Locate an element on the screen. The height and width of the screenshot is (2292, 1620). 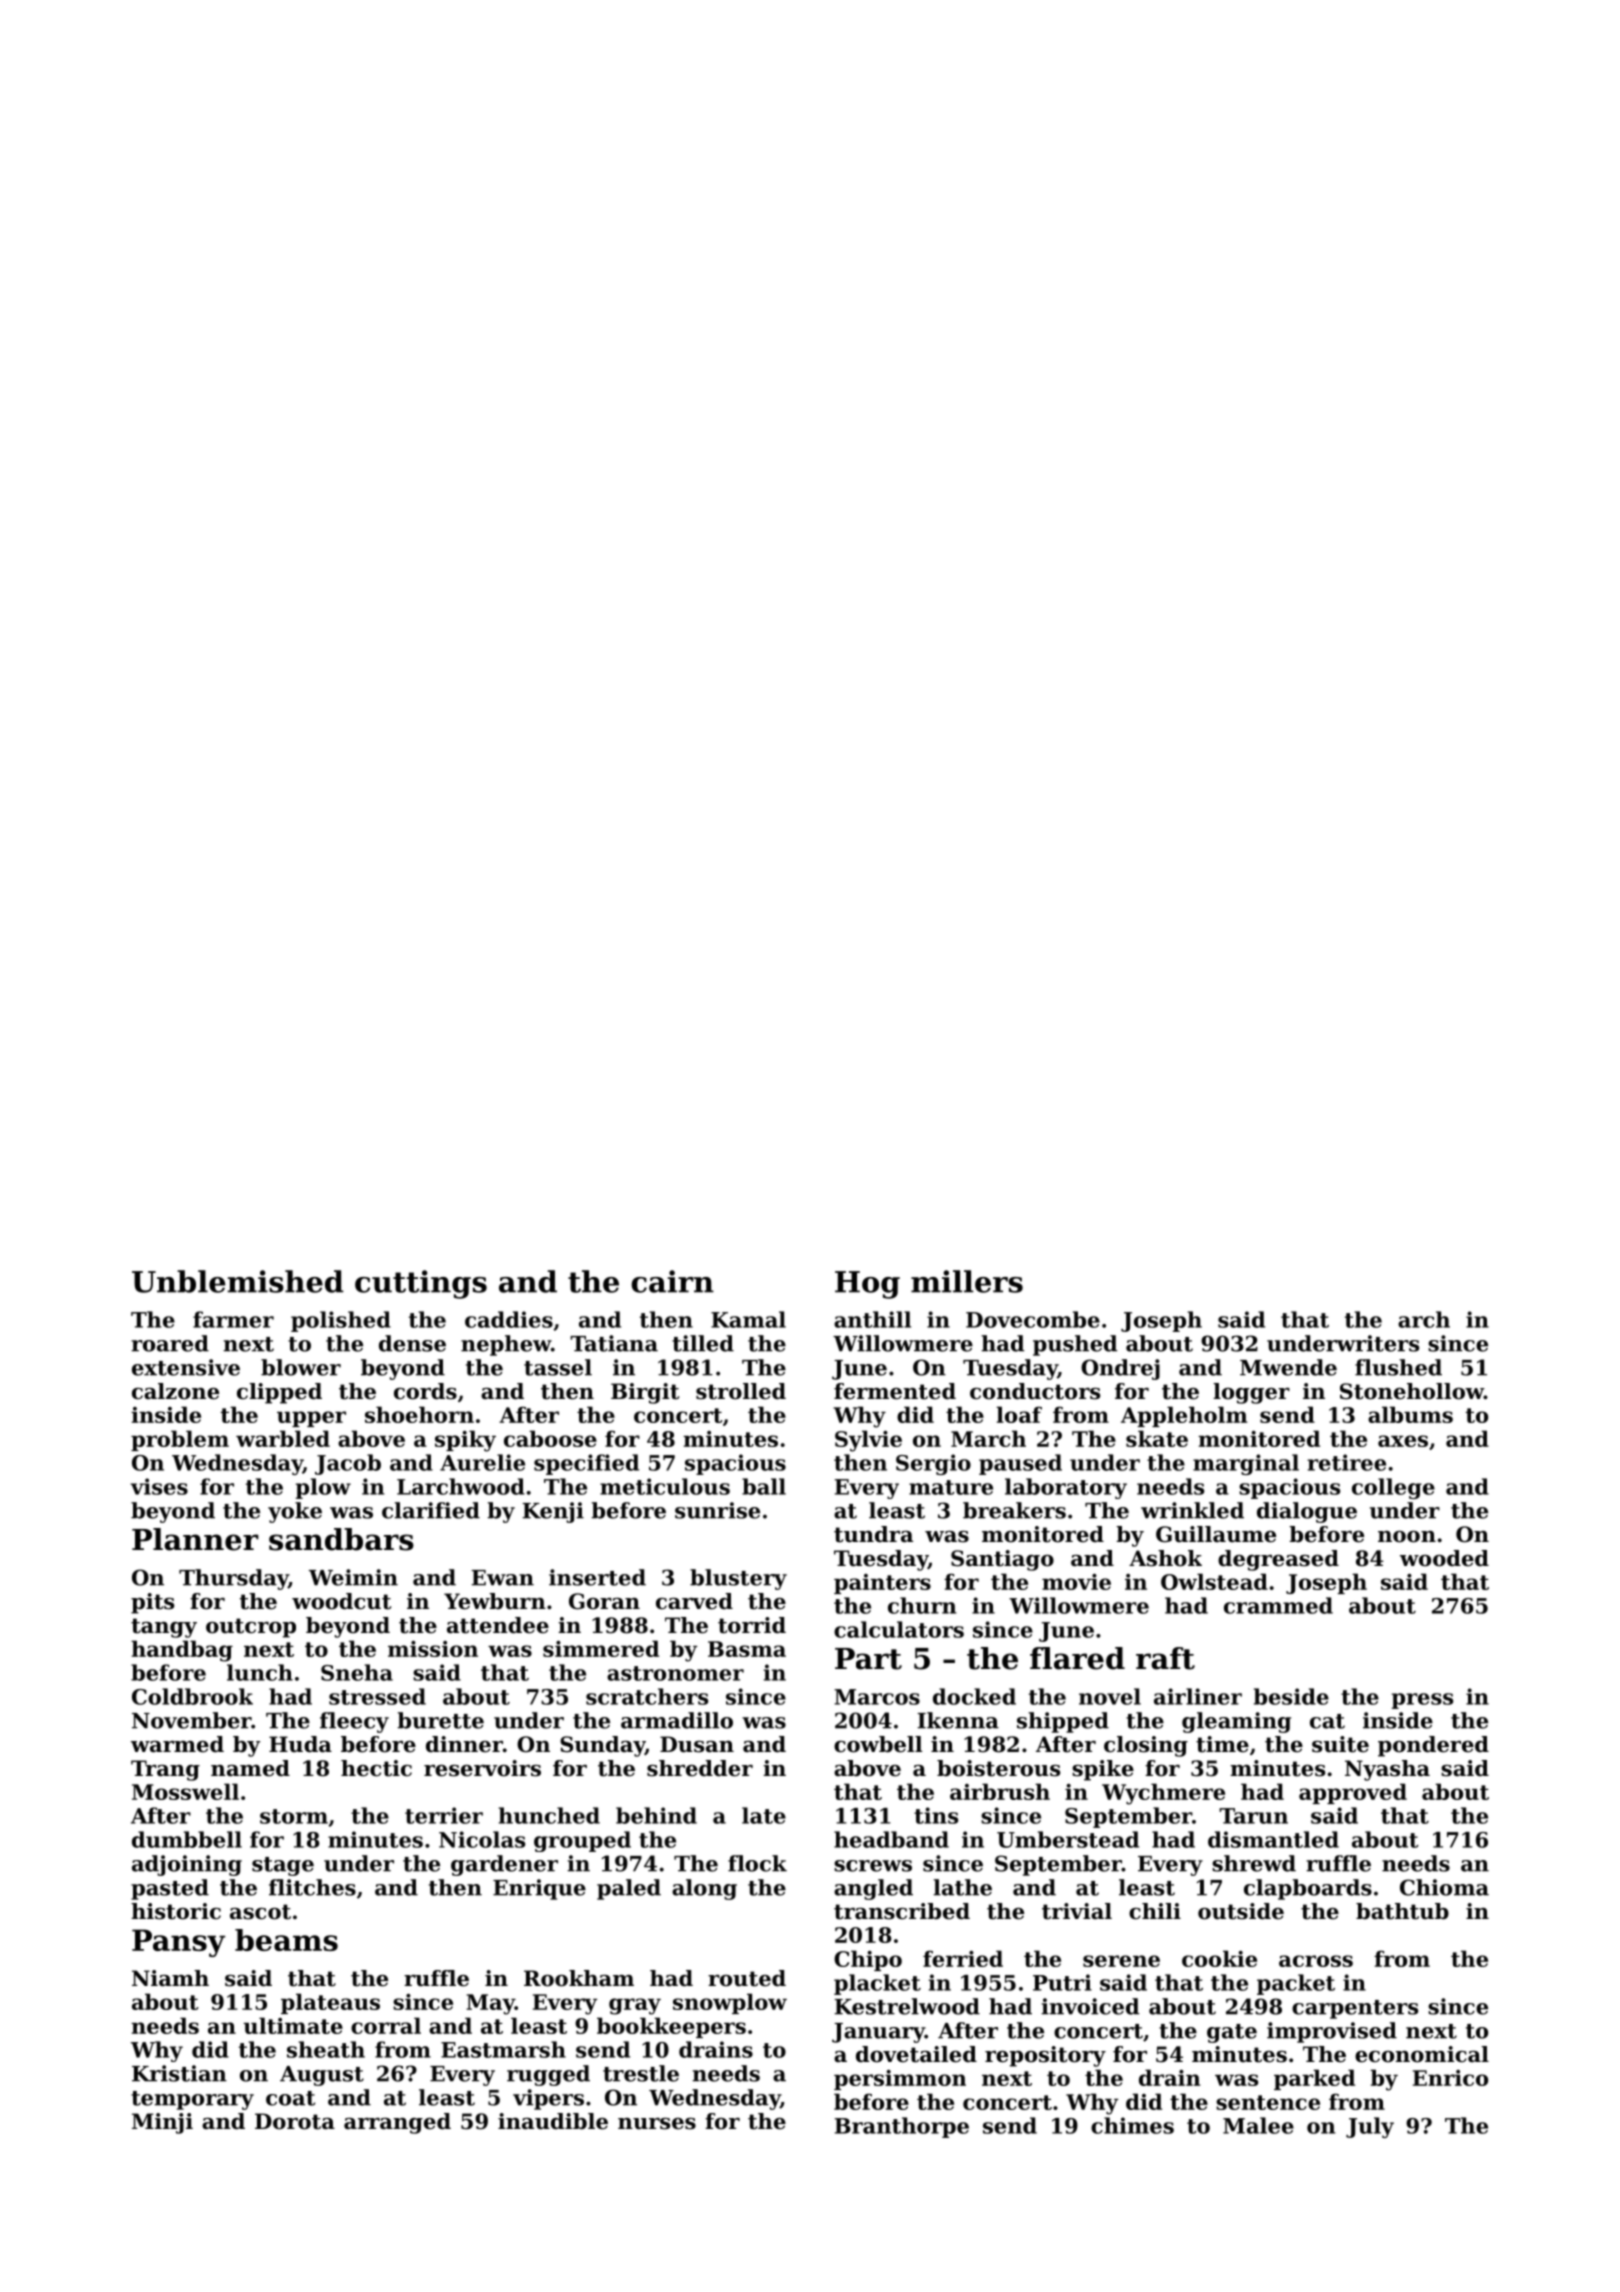
wooded is located at coordinates (1444, 1558).
